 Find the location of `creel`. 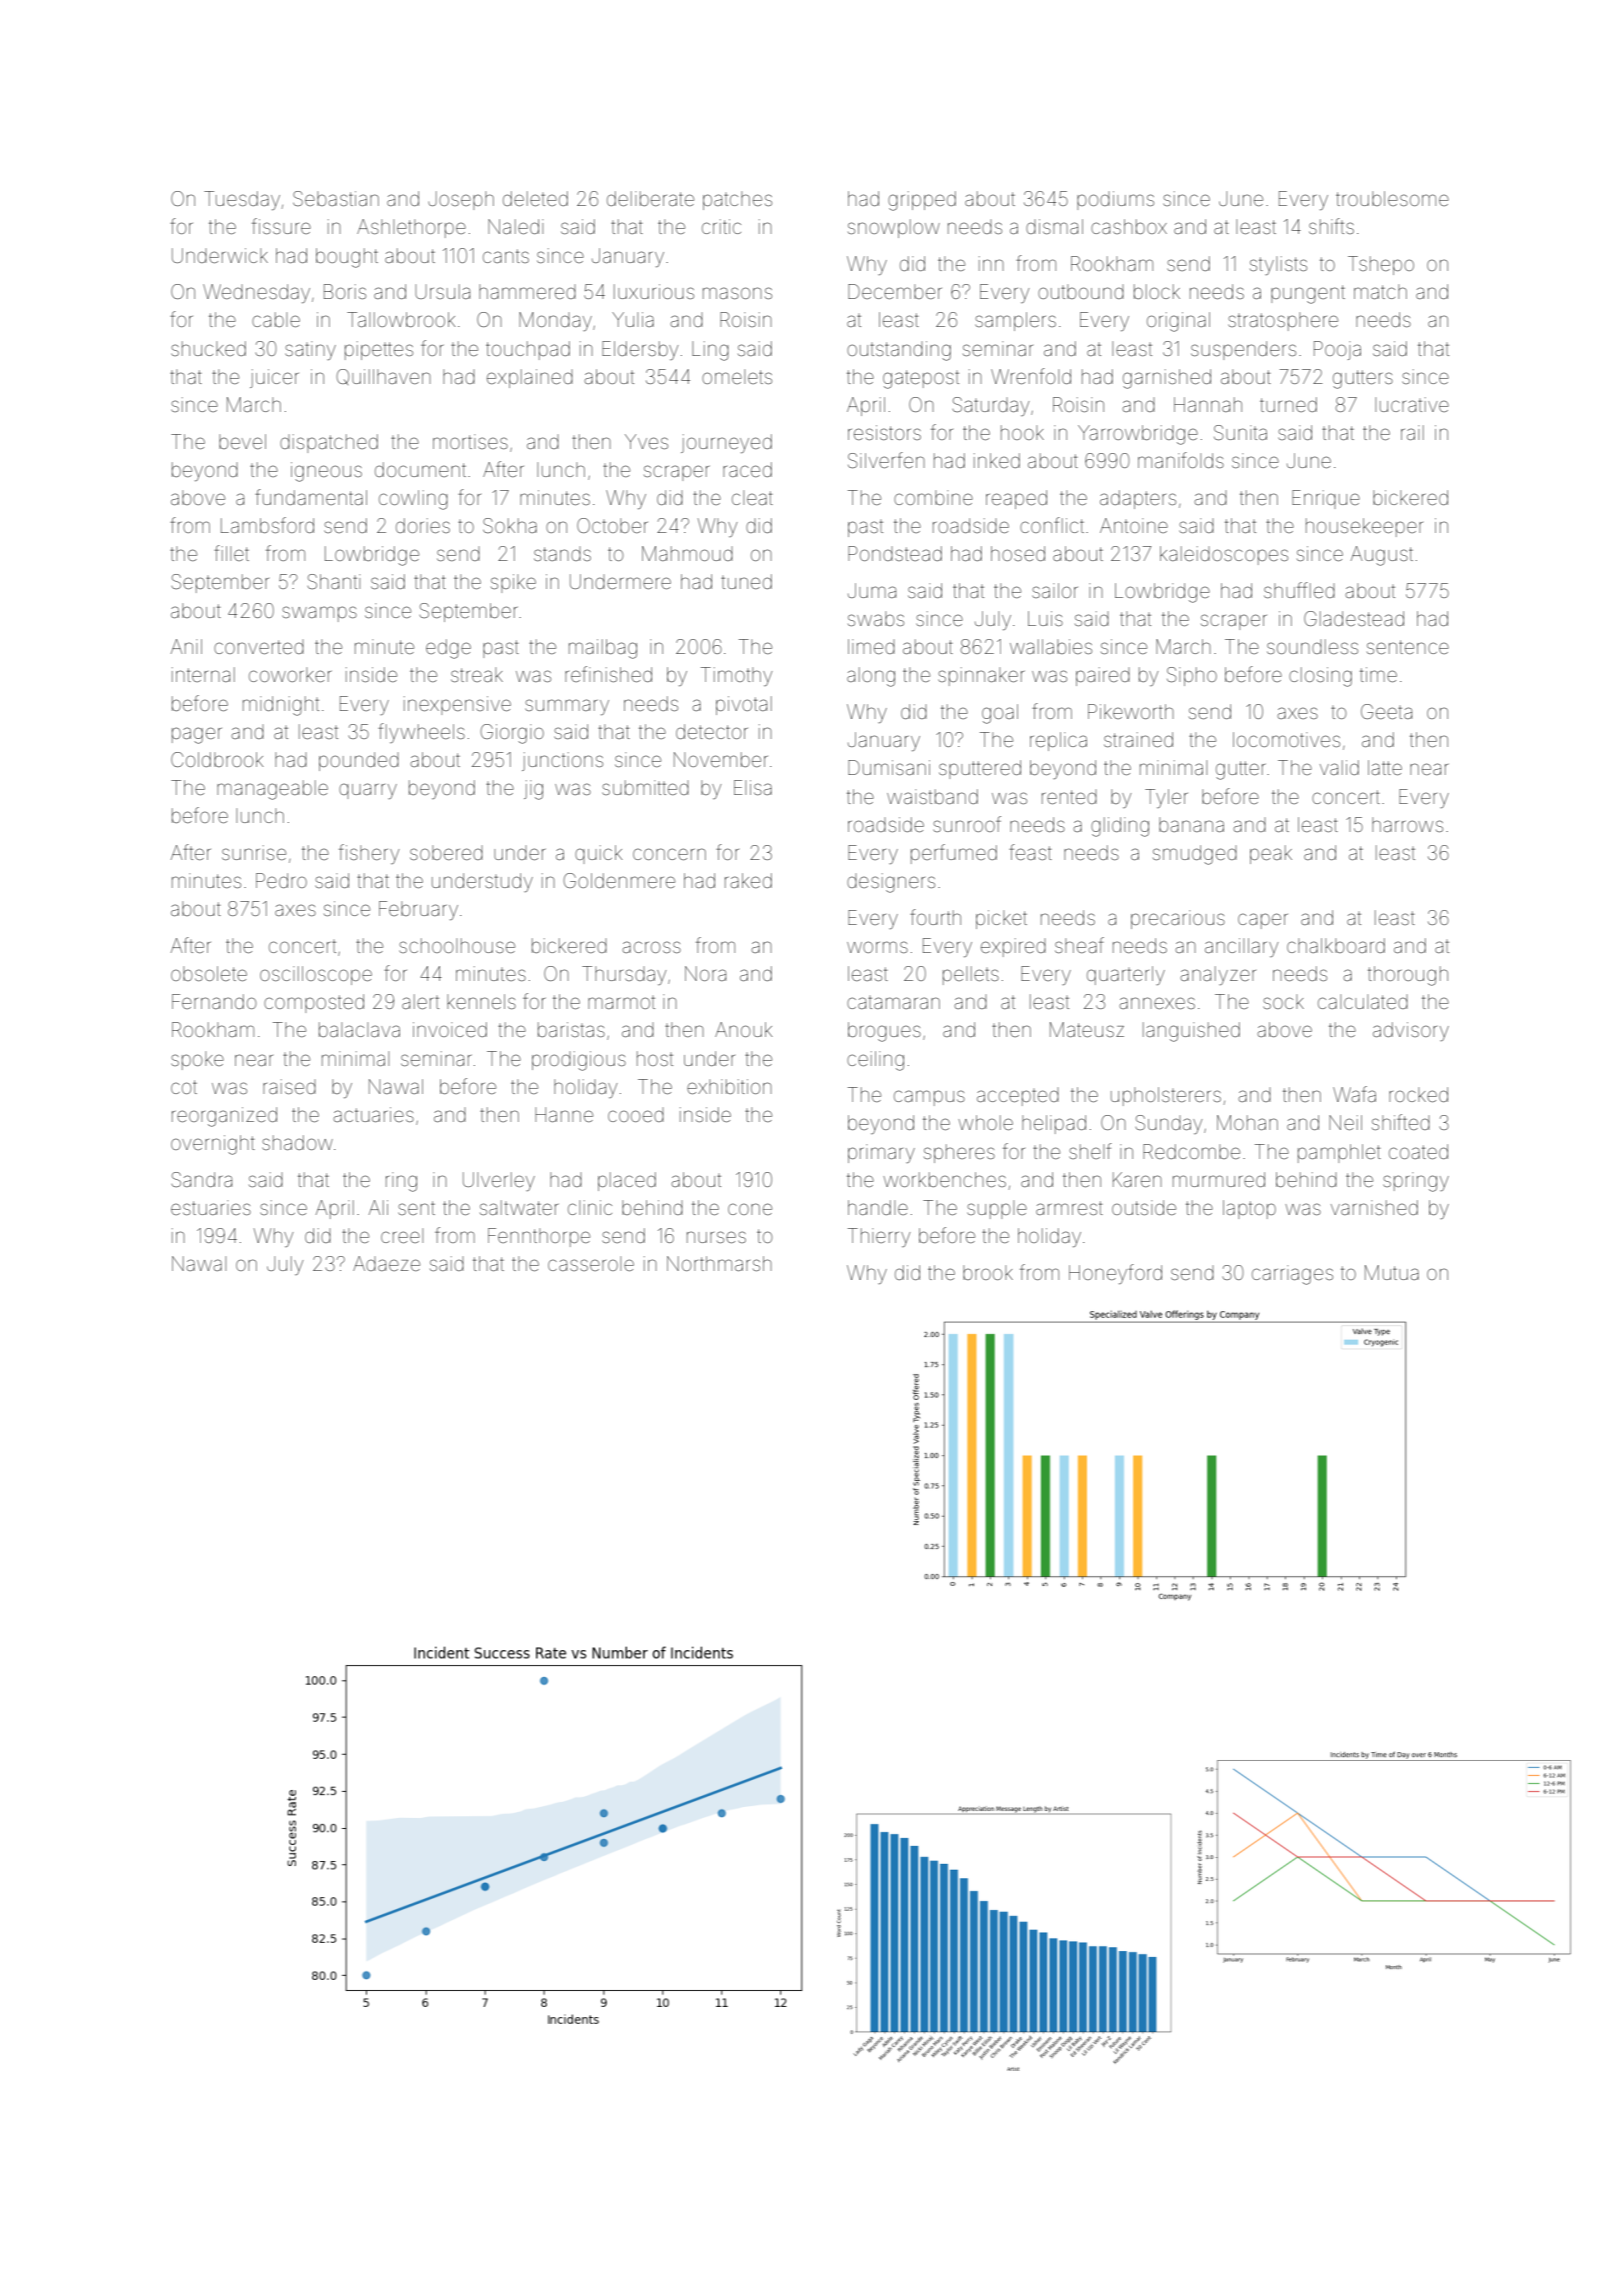

creel is located at coordinates (402, 1235).
